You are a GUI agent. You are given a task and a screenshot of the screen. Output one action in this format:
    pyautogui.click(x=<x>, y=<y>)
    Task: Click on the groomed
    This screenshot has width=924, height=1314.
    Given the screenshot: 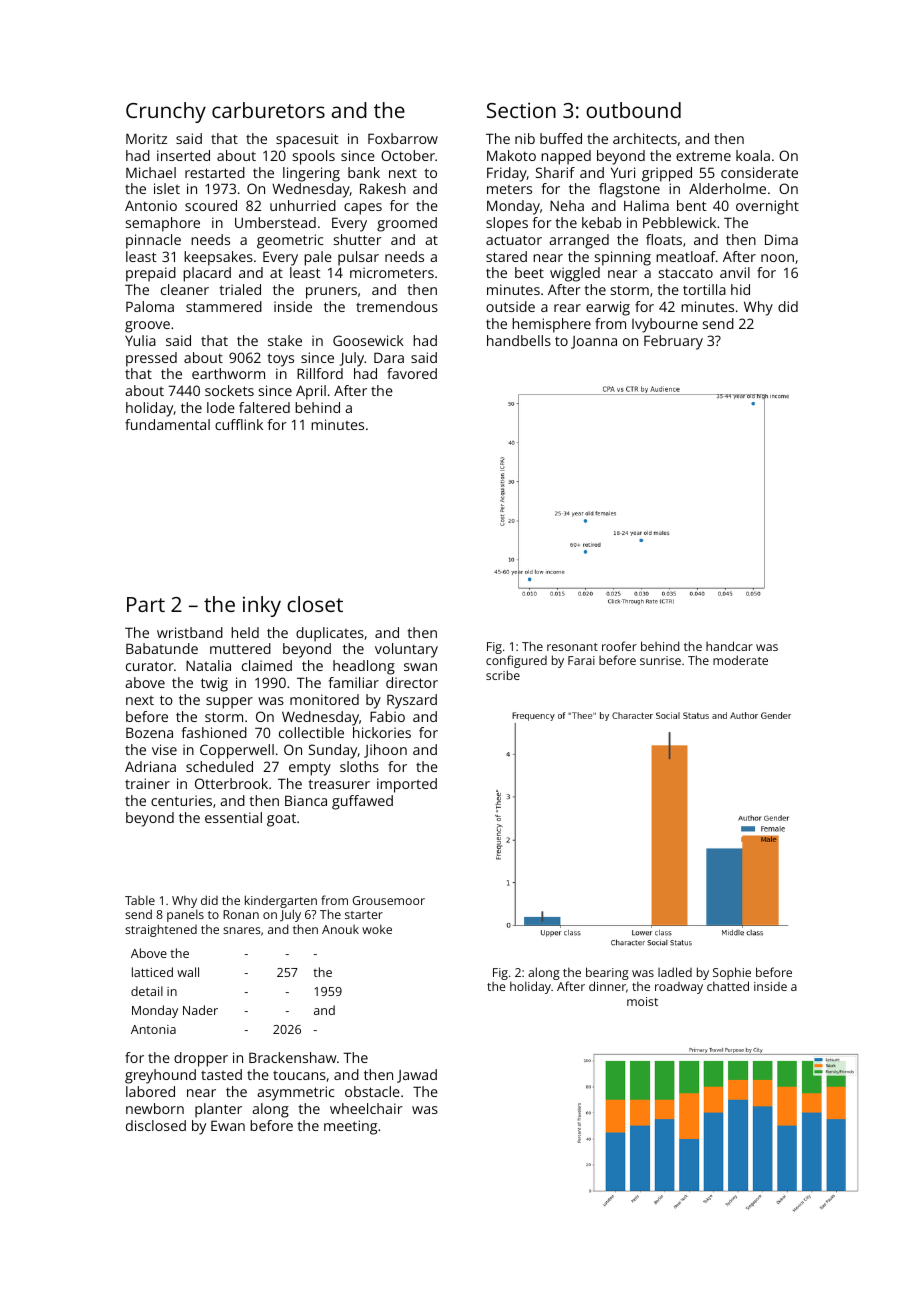 What is the action you would take?
    pyautogui.click(x=407, y=224)
